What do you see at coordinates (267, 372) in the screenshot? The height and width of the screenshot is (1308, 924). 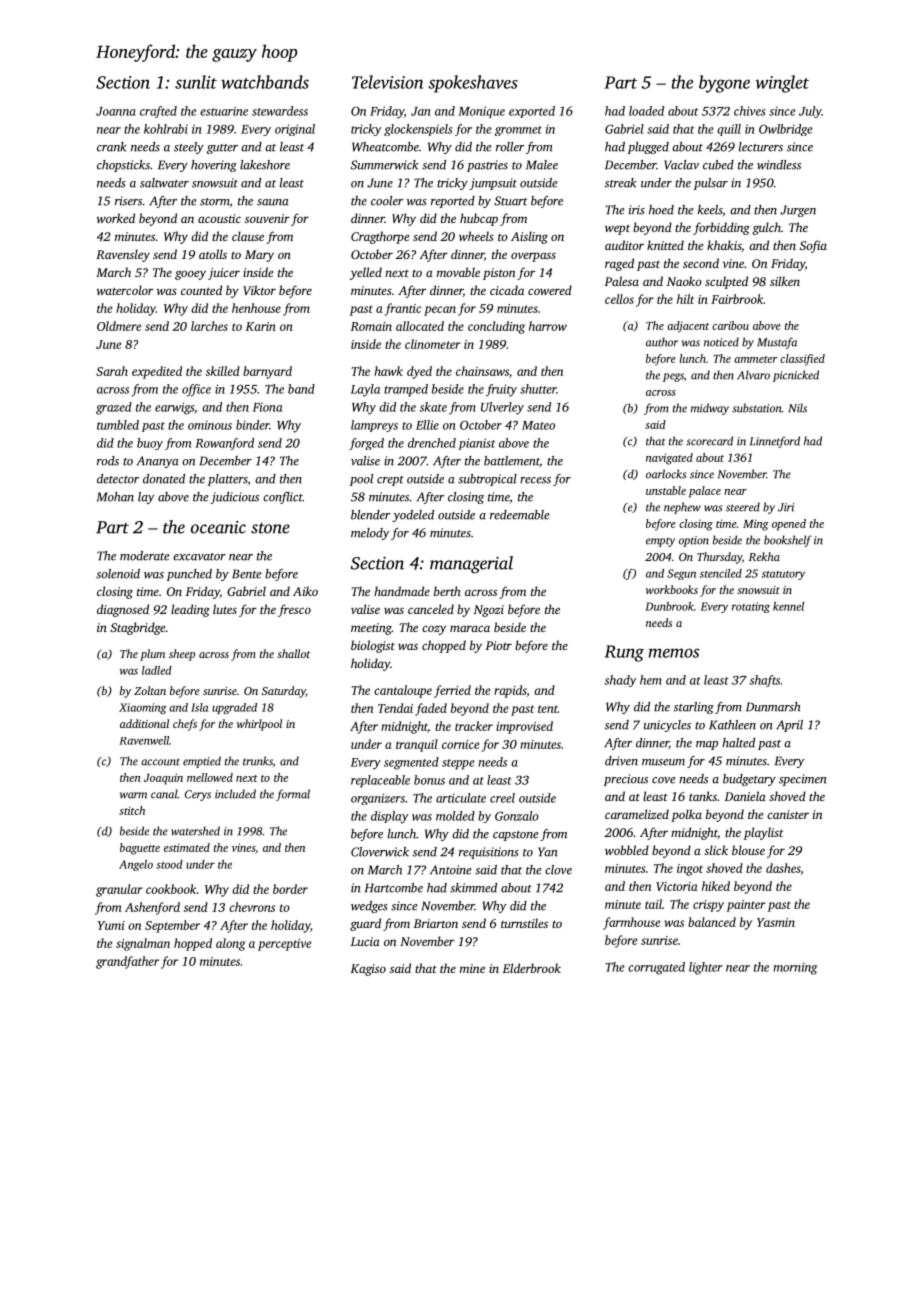 I see `barnyard` at bounding box center [267, 372].
